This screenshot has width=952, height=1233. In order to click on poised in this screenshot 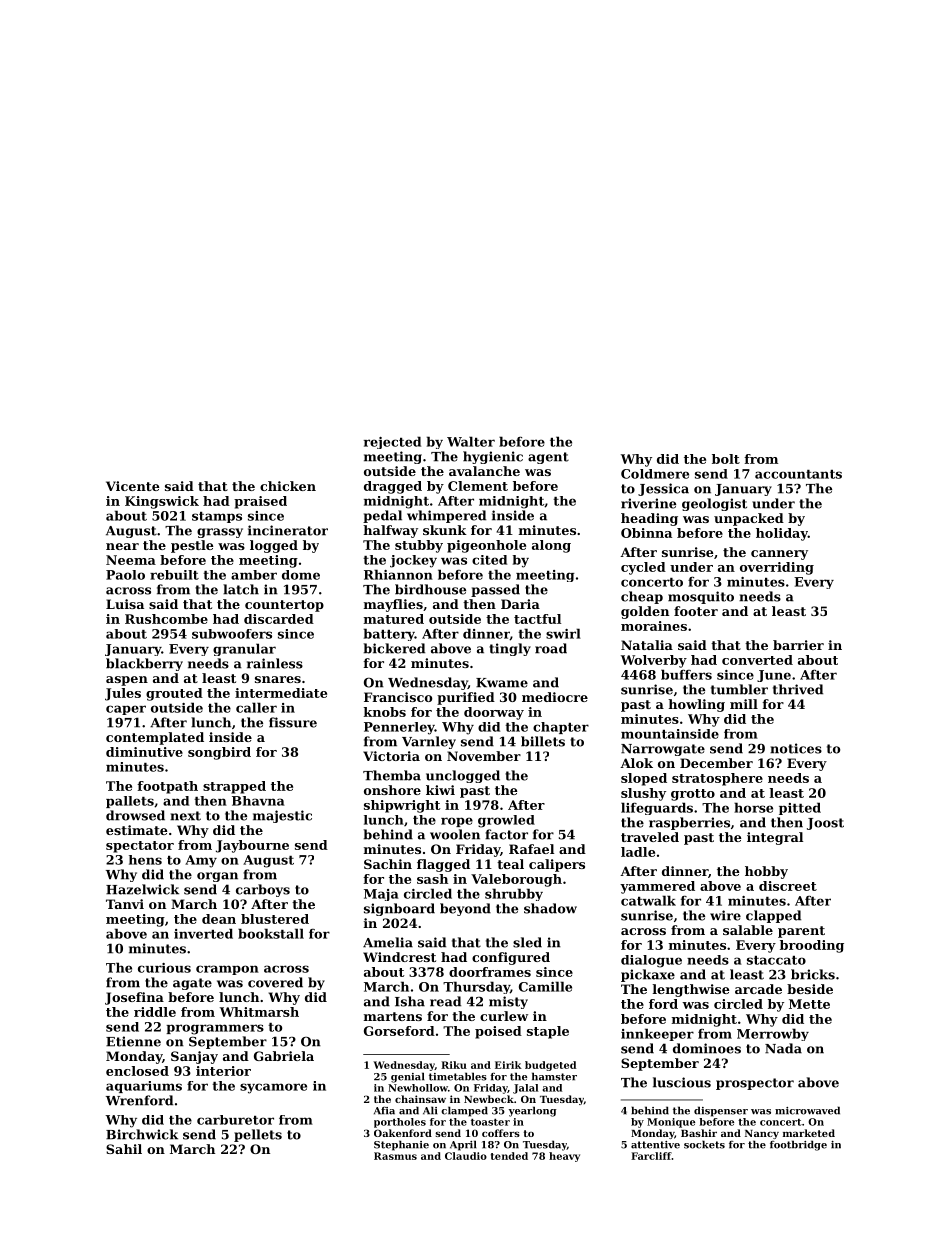, I will do `click(498, 1032)`.
